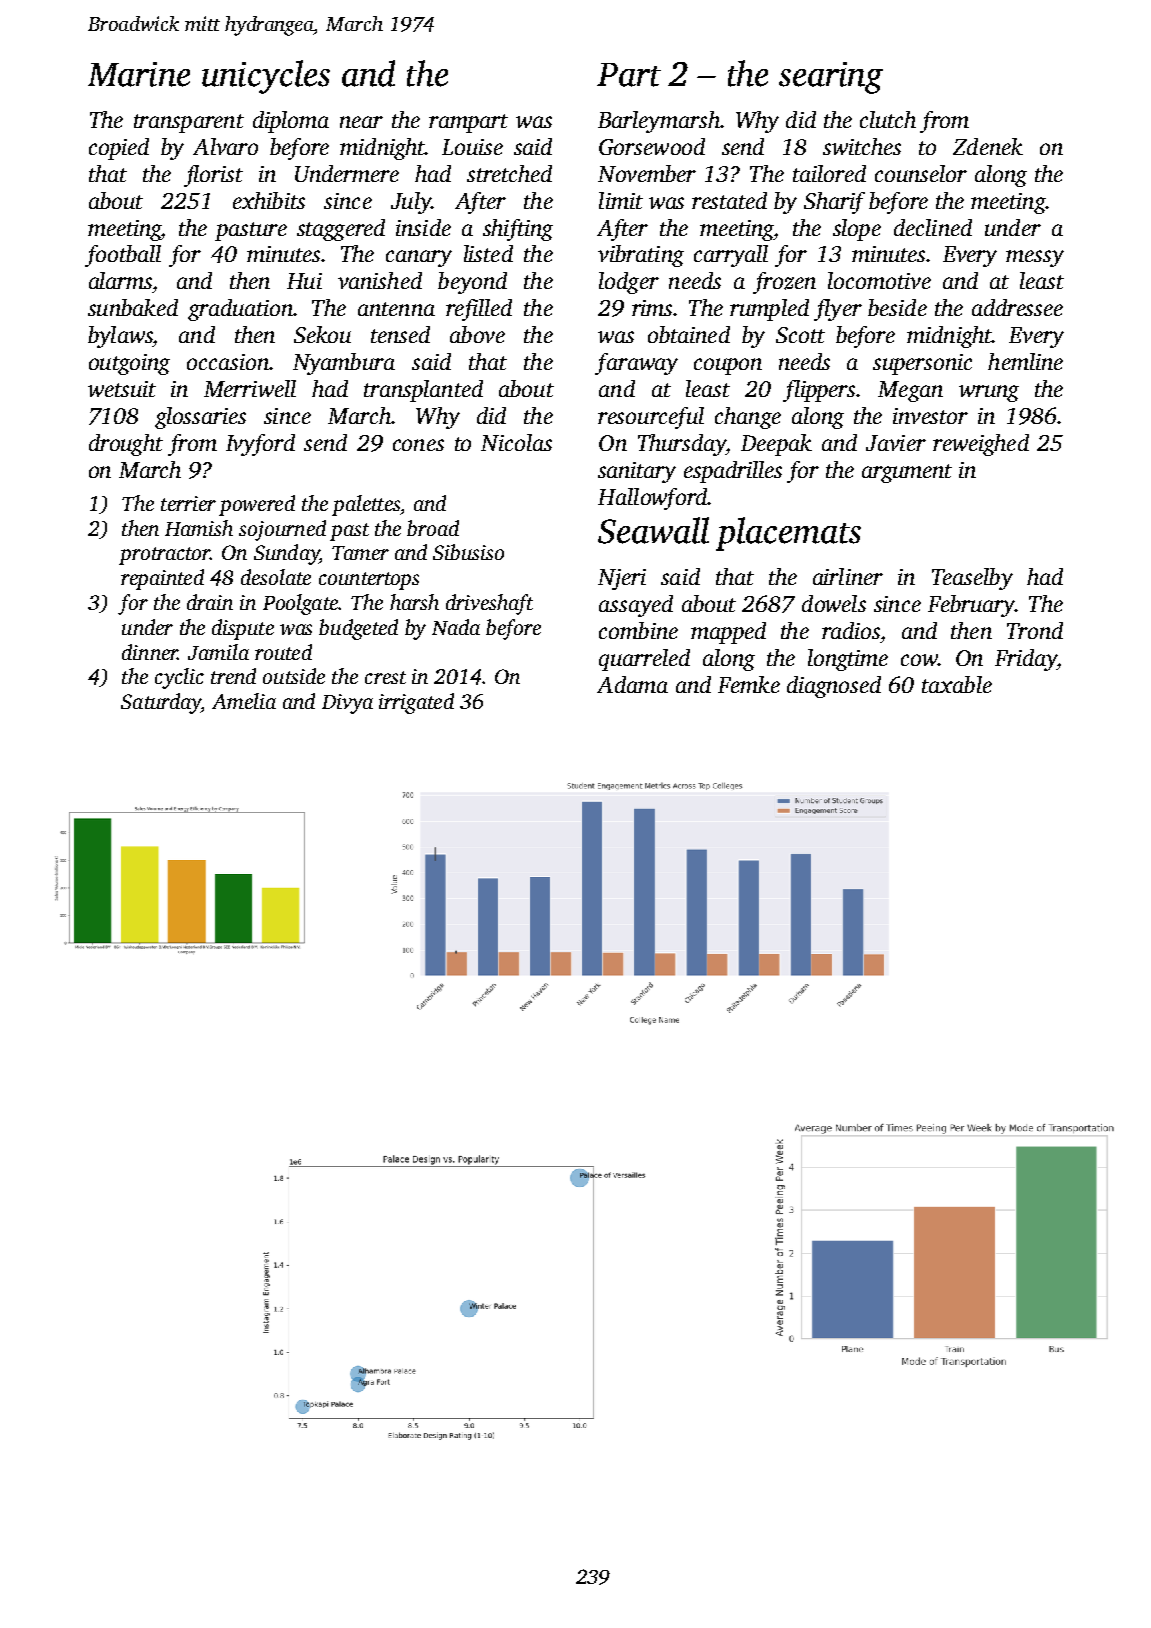 The height and width of the image is (1628, 1151). I want to click on canary, so click(419, 258).
